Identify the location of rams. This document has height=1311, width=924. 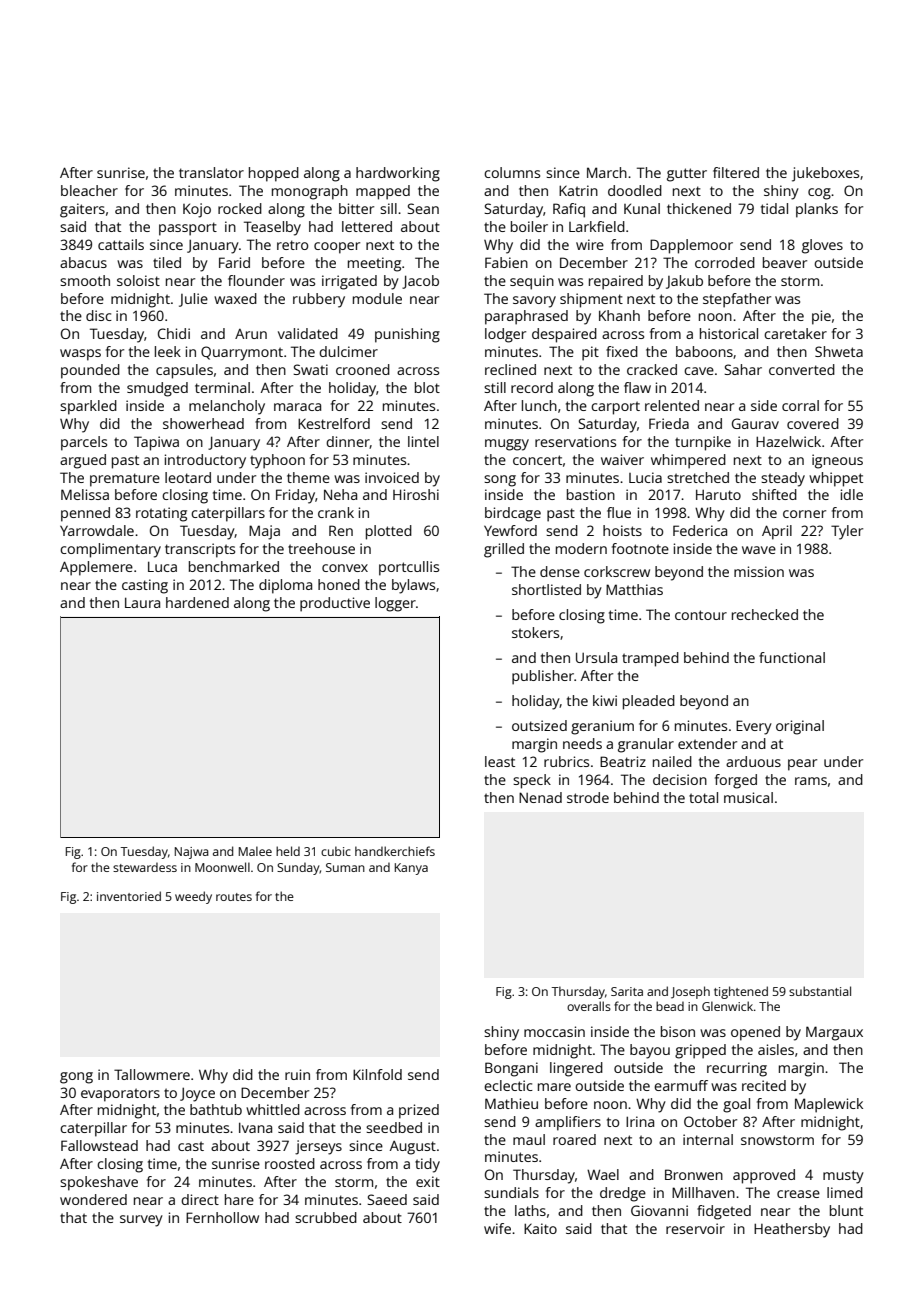
(811, 781).
